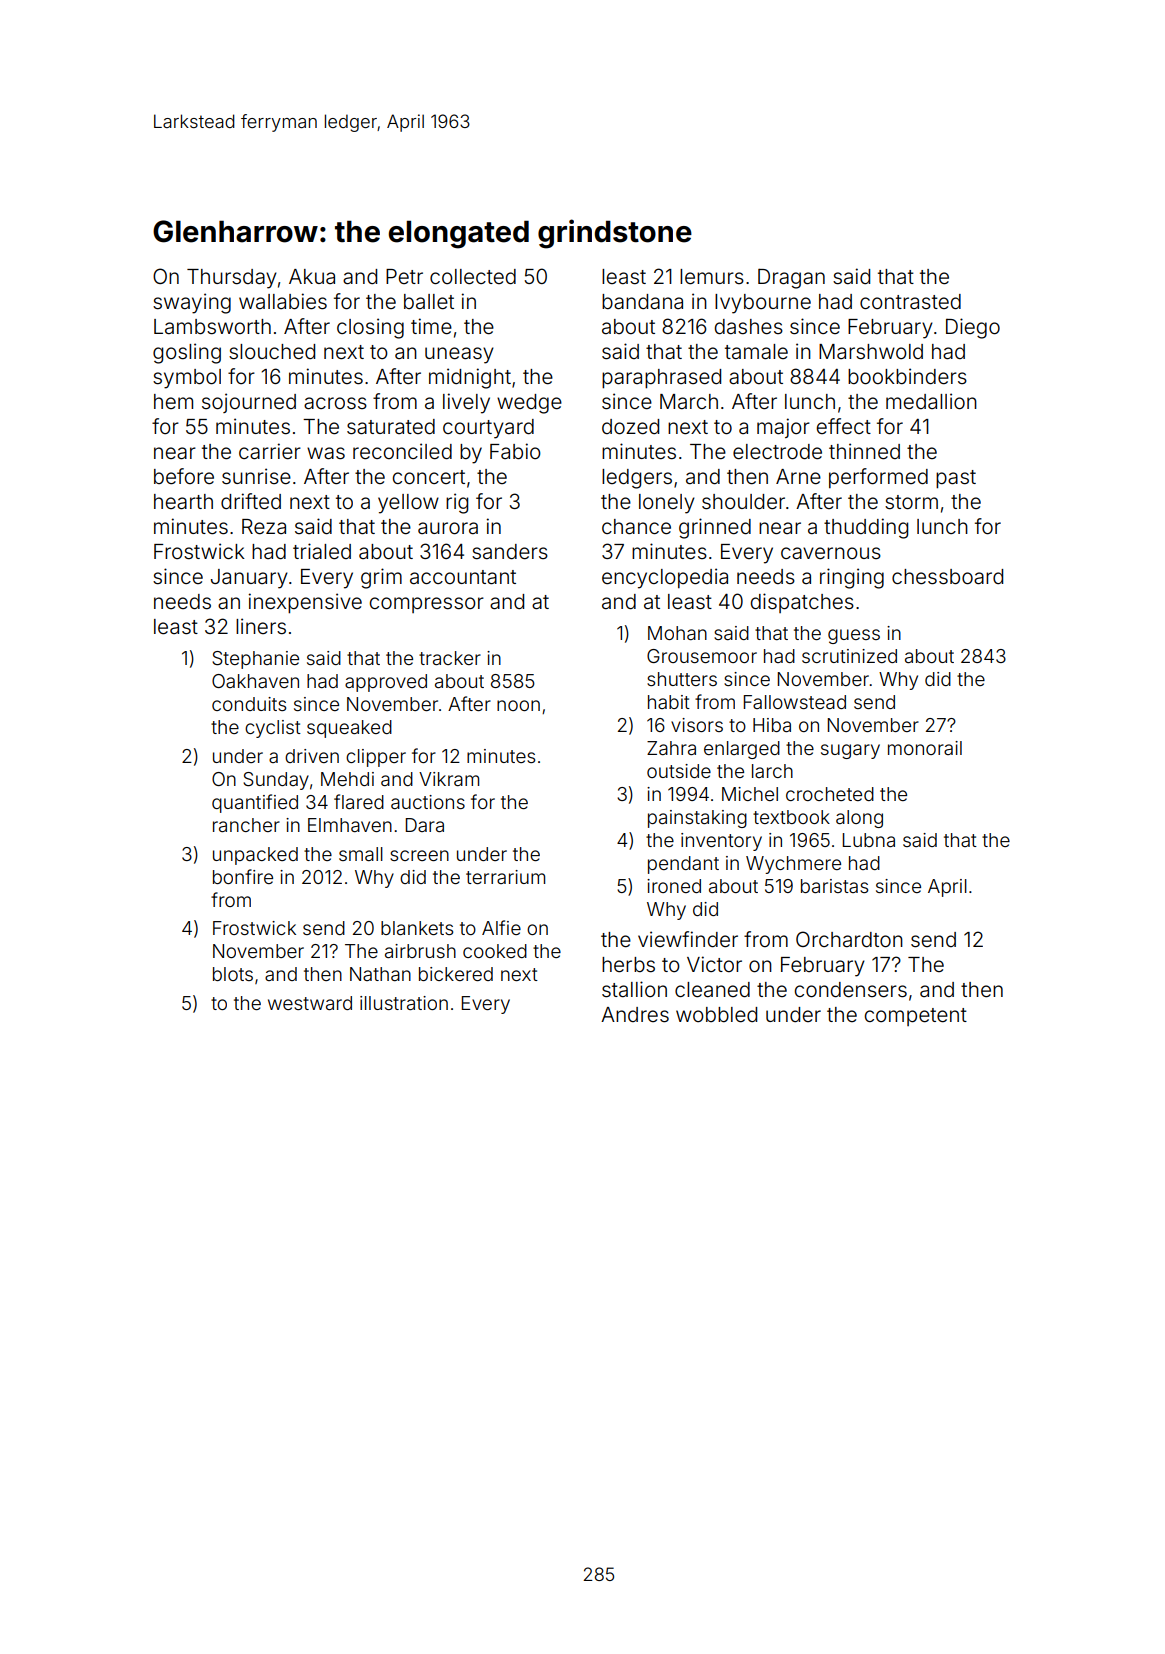 This screenshot has height=1654, width=1165. I want to click on blots, so click(233, 974).
